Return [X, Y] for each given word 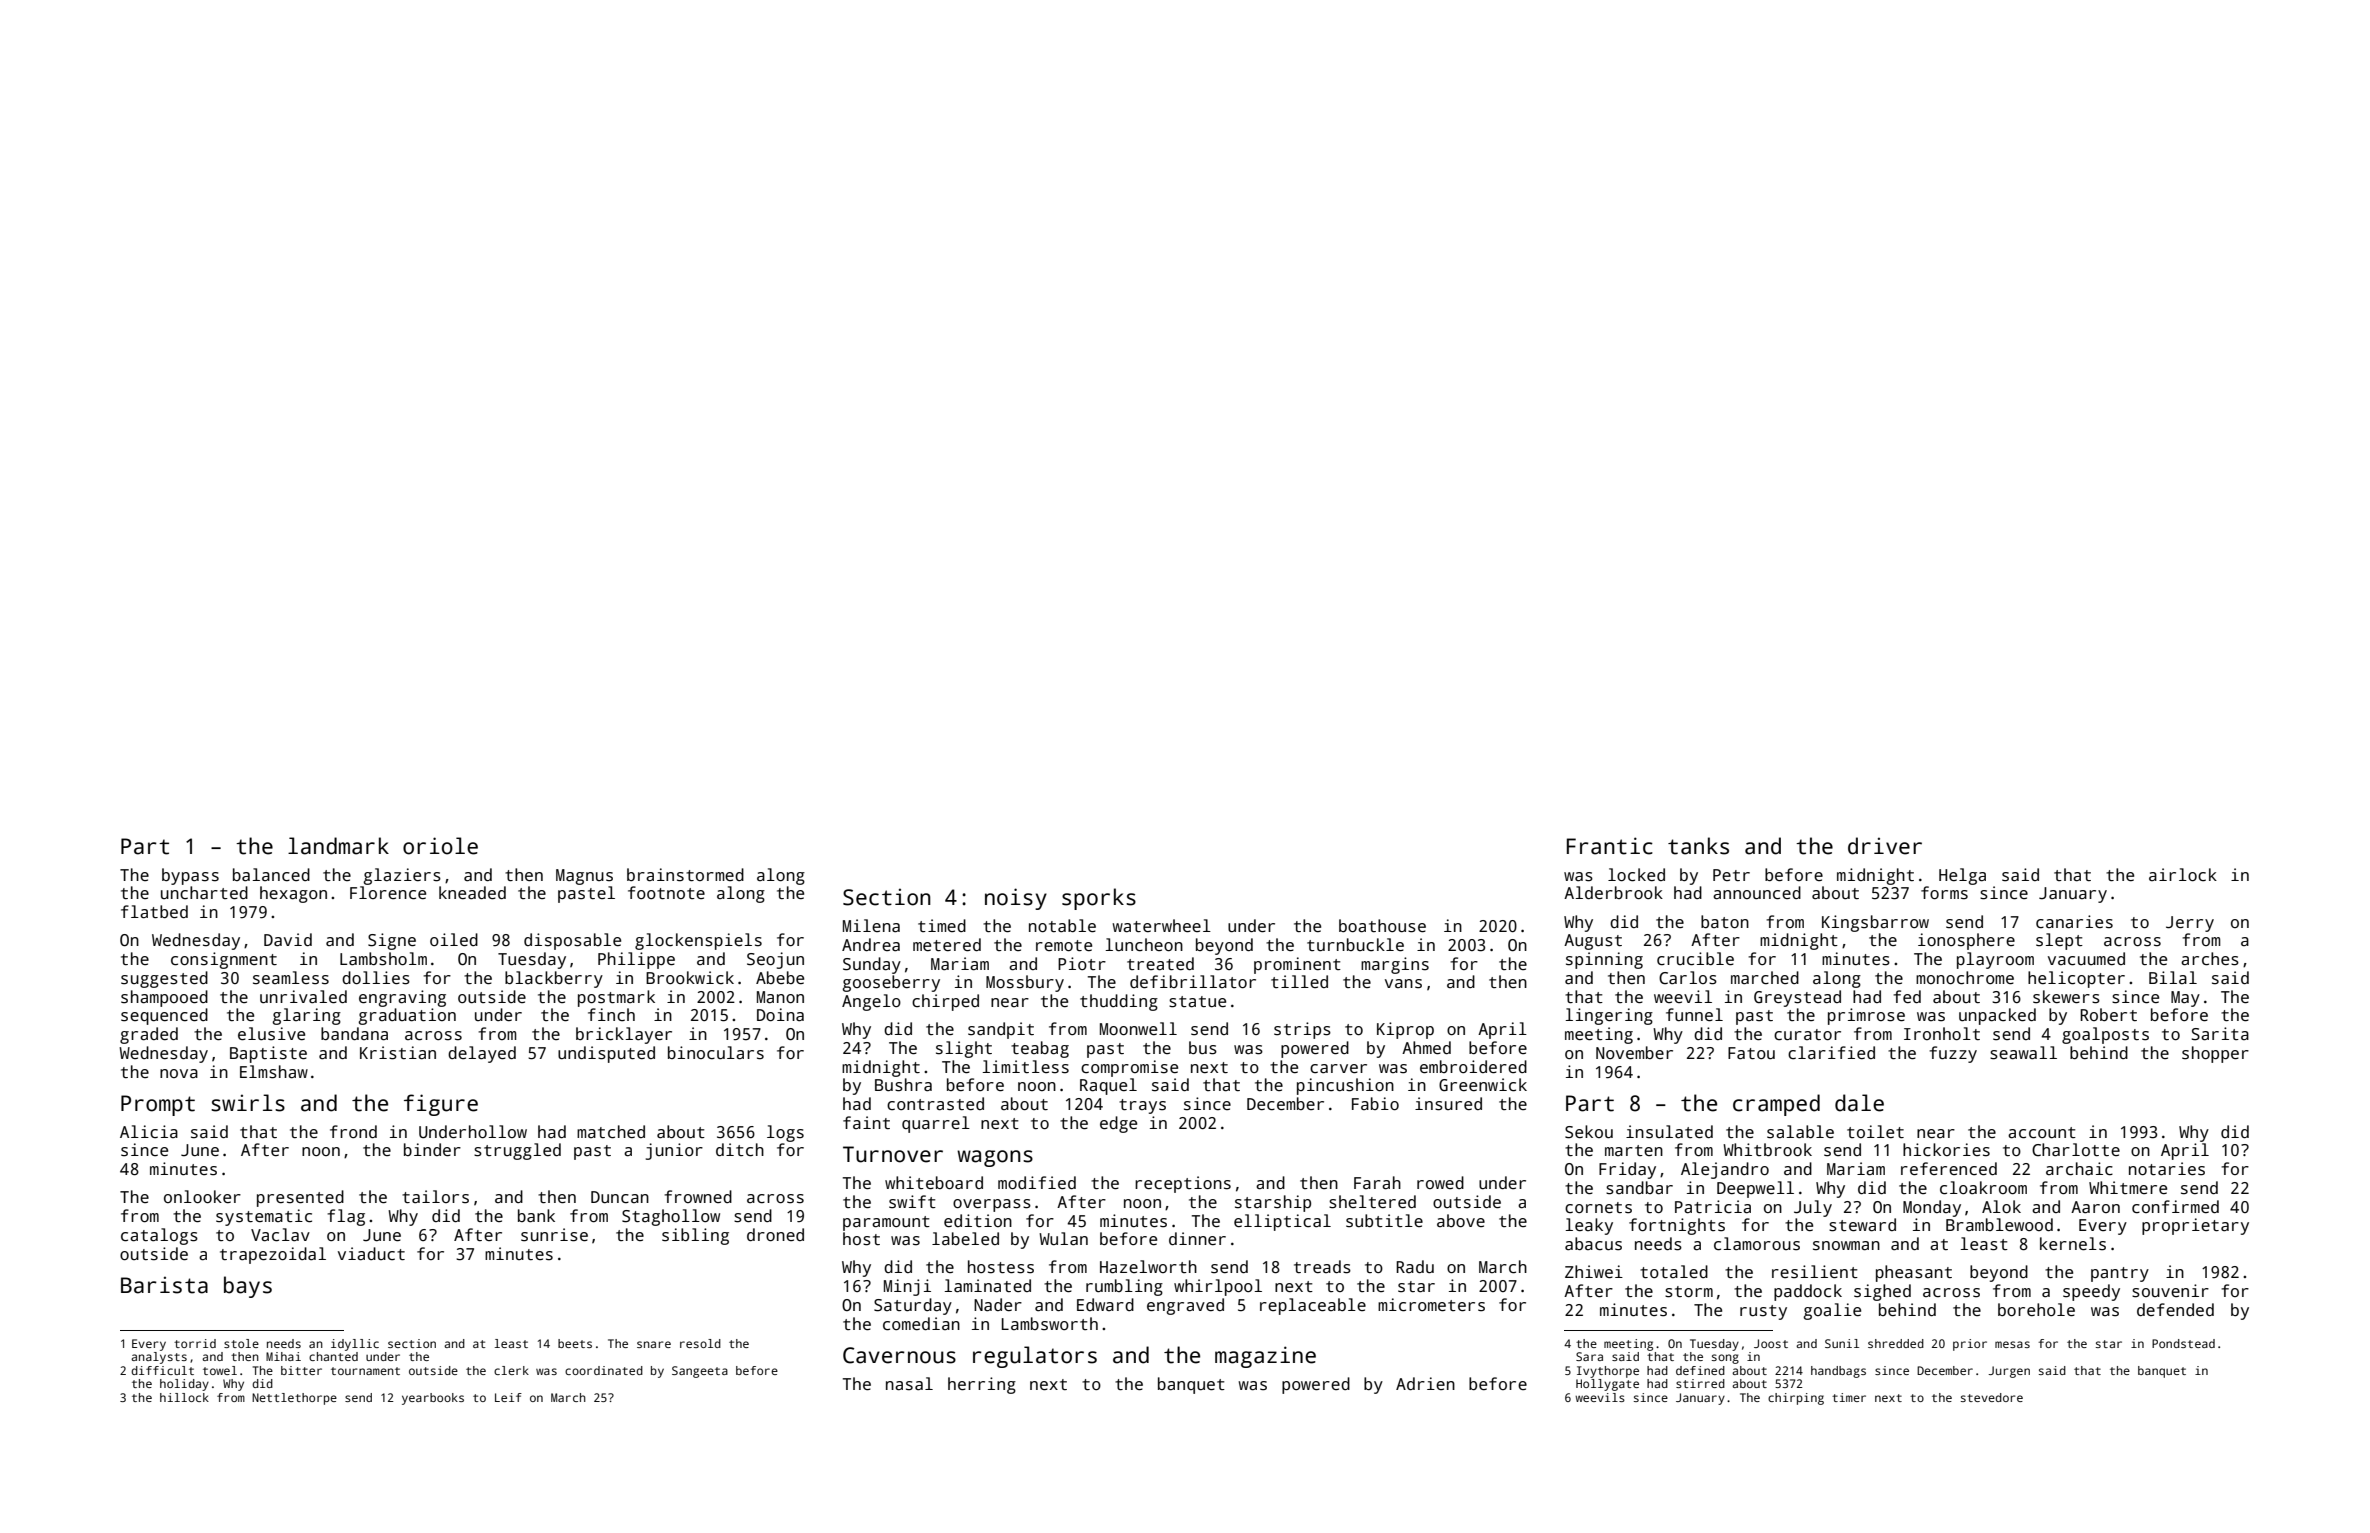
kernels [2073, 1244]
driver [1885, 846]
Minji [907, 1287]
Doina [780, 1015]
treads [1322, 1267]
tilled [1299, 981]
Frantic [1610, 846]
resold [700, 1343]
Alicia [149, 1132]
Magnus [584, 877]
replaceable [1313, 1306]
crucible [1695, 959]
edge [1118, 1124]
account [2042, 1133]
